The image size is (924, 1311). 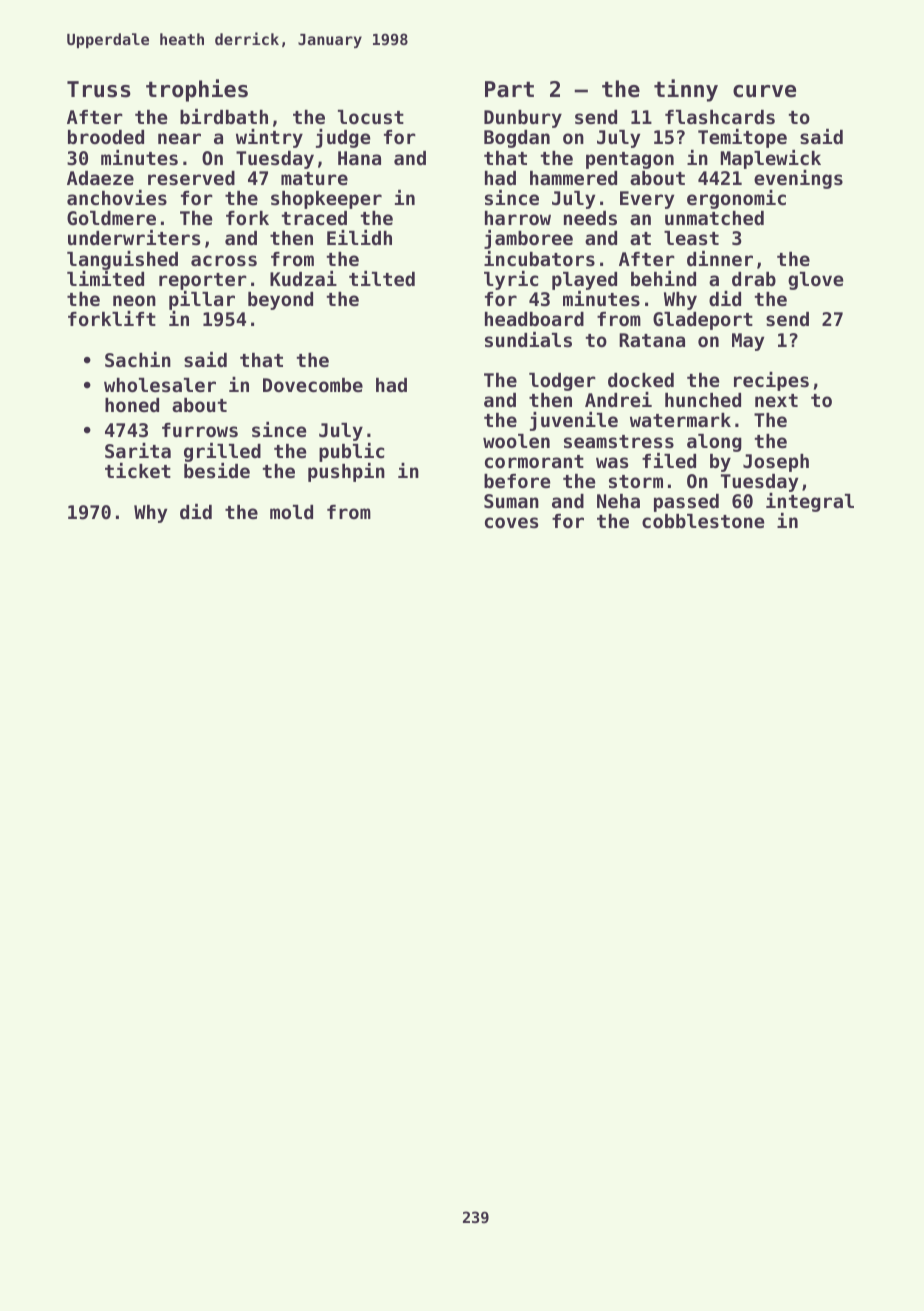 I want to click on curve, so click(x=764, y=91).
